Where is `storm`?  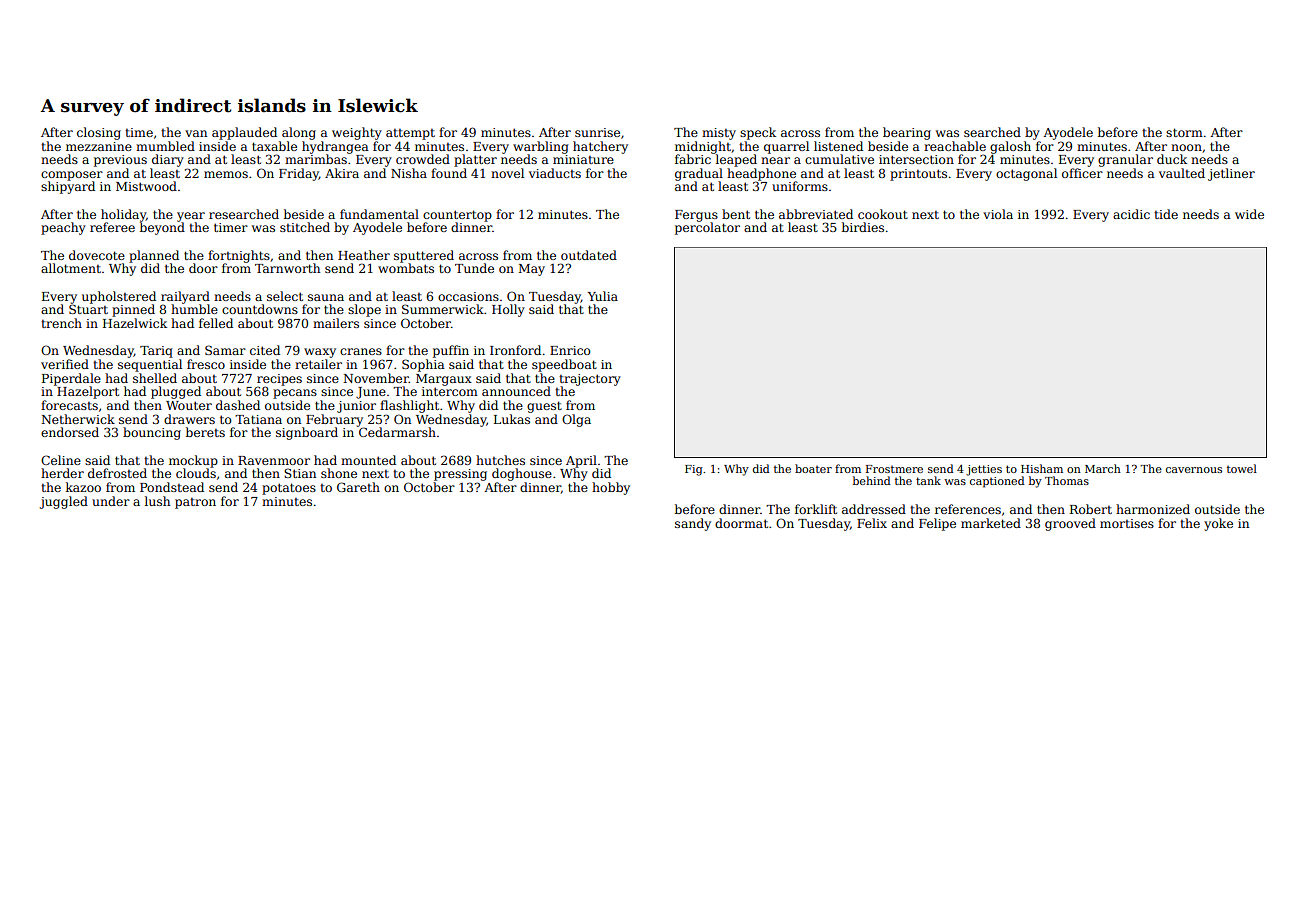
storm is located at coordinates (1184, 132).
